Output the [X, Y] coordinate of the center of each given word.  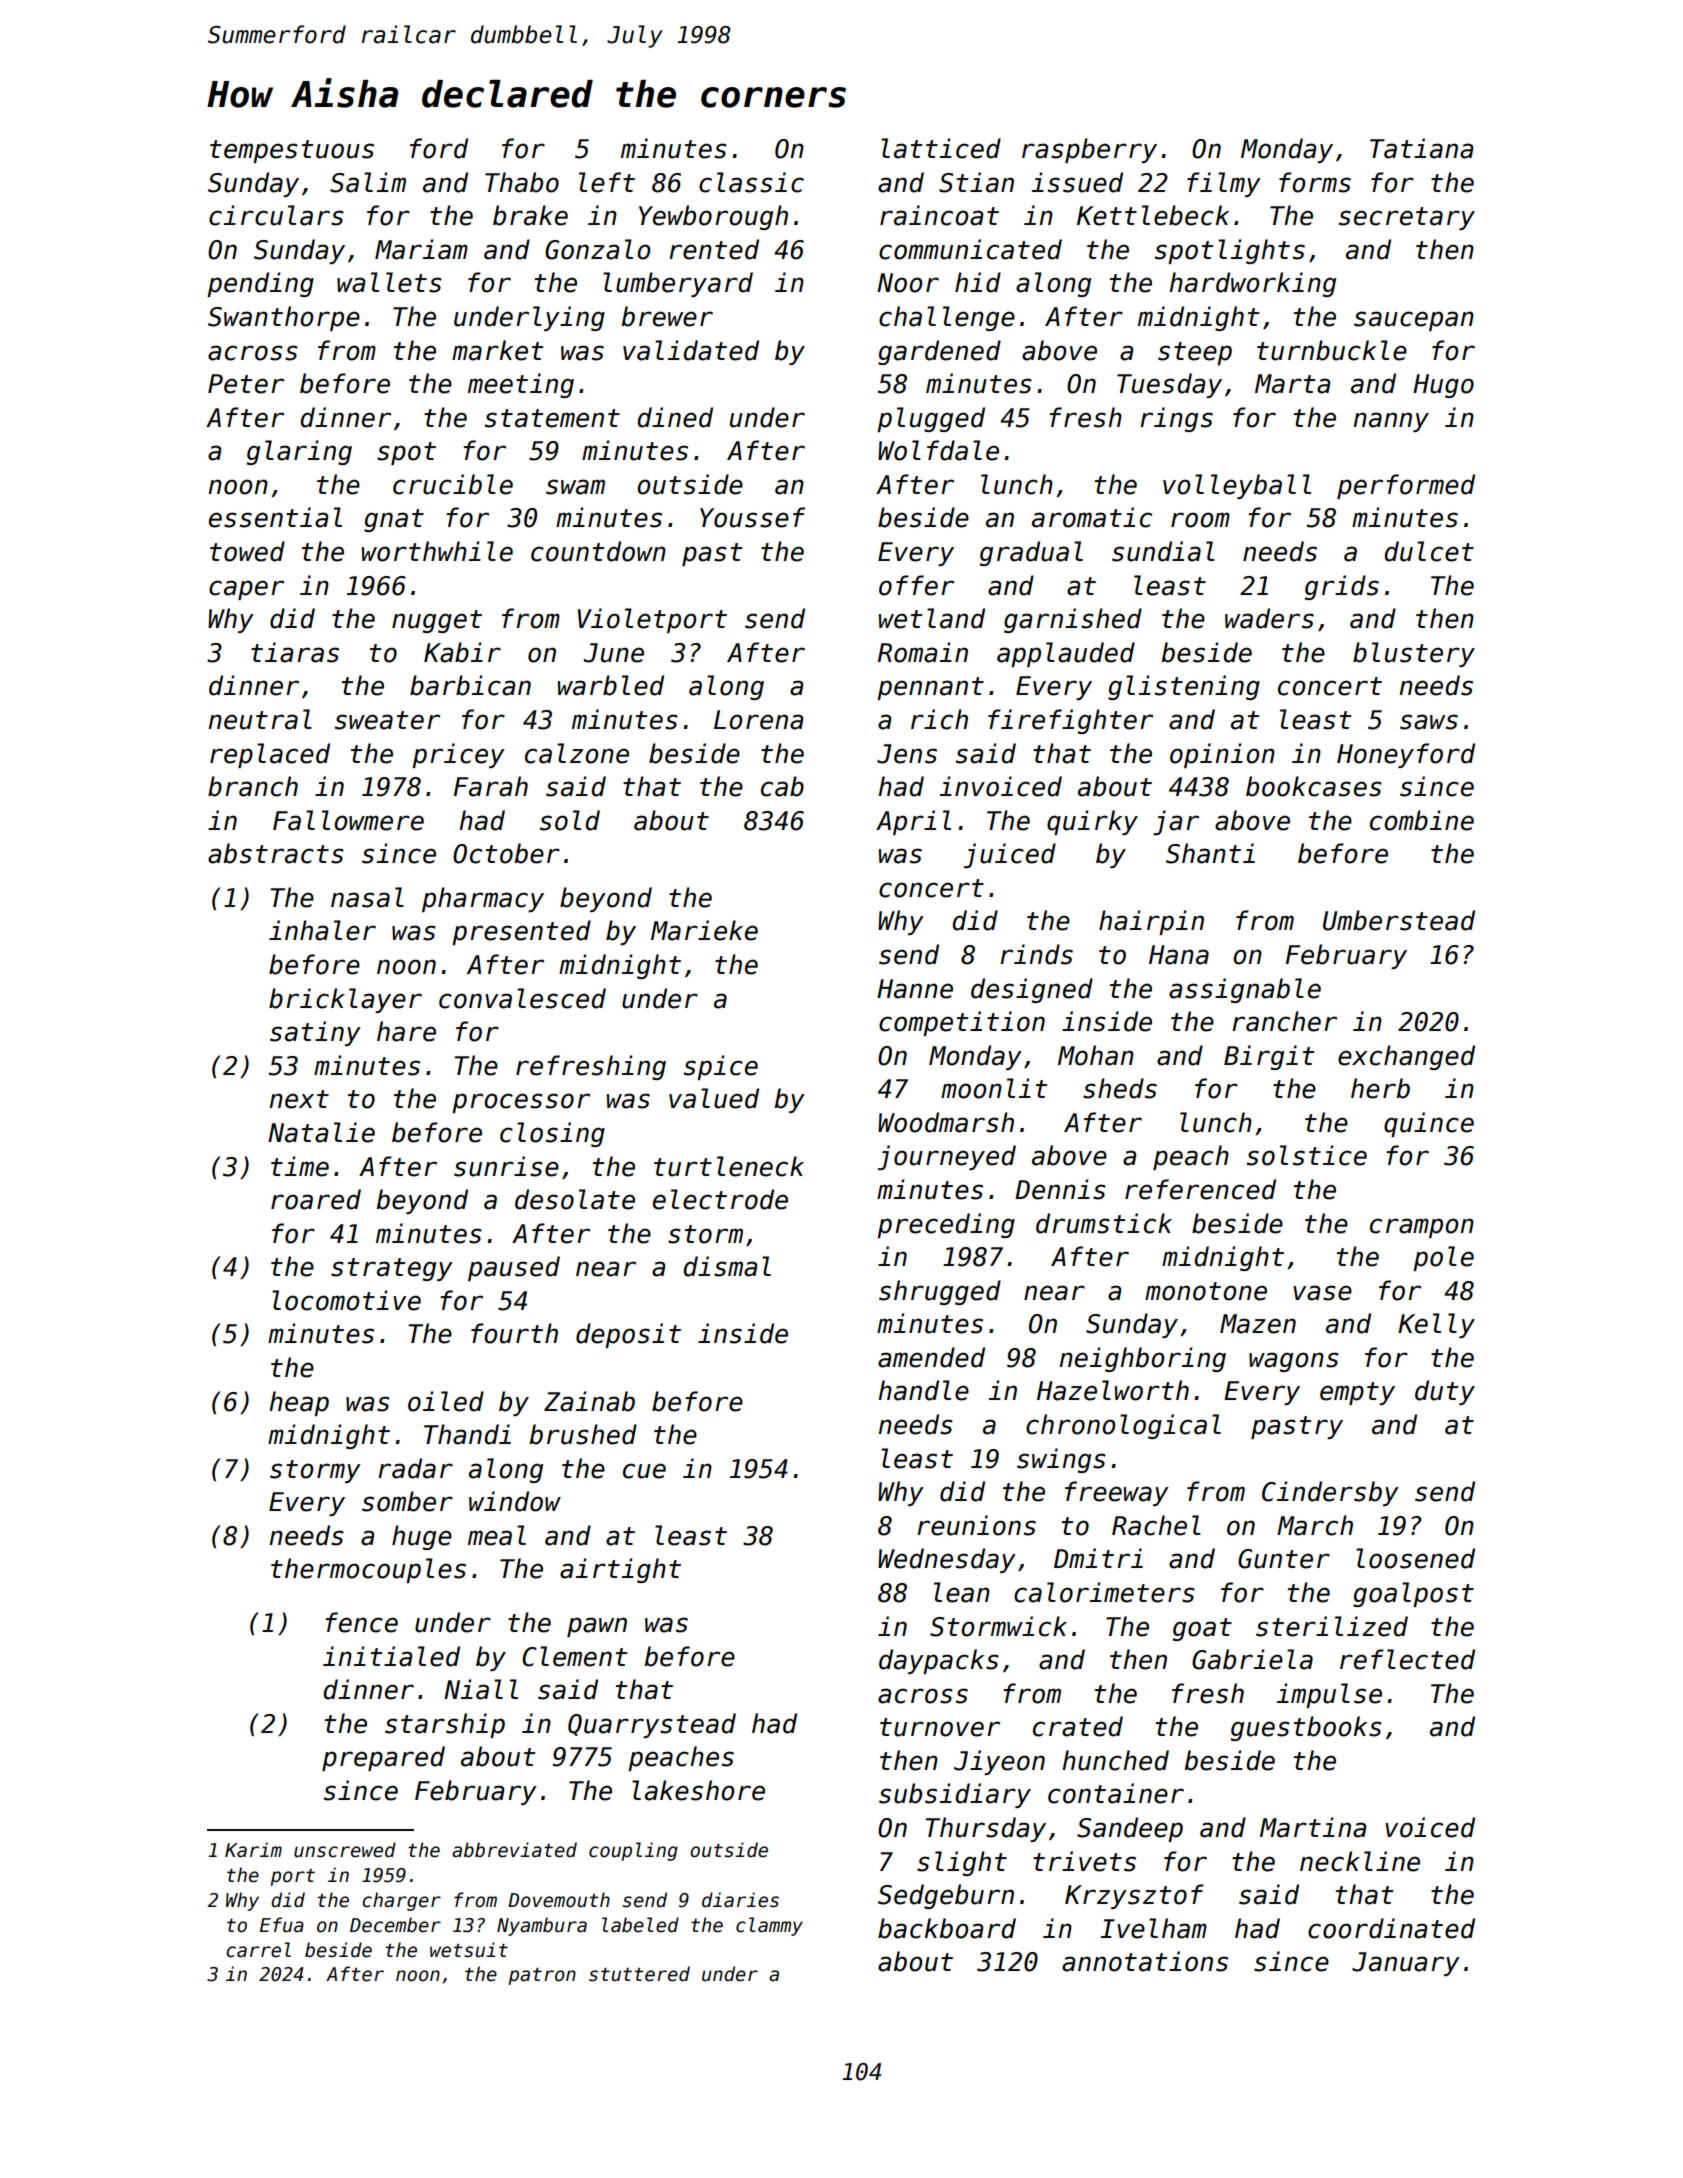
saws [1429, 722]
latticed [941, 148]
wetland [932, 618]
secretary [1407, 218]
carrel [258, 1950]
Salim [368, 182]
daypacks [939, 1661]
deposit [628, 1335]
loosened [1415, 1558]
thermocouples [368, 1570]
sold [570, 820]
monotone [1206, 1291]
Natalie [321, 1132]
